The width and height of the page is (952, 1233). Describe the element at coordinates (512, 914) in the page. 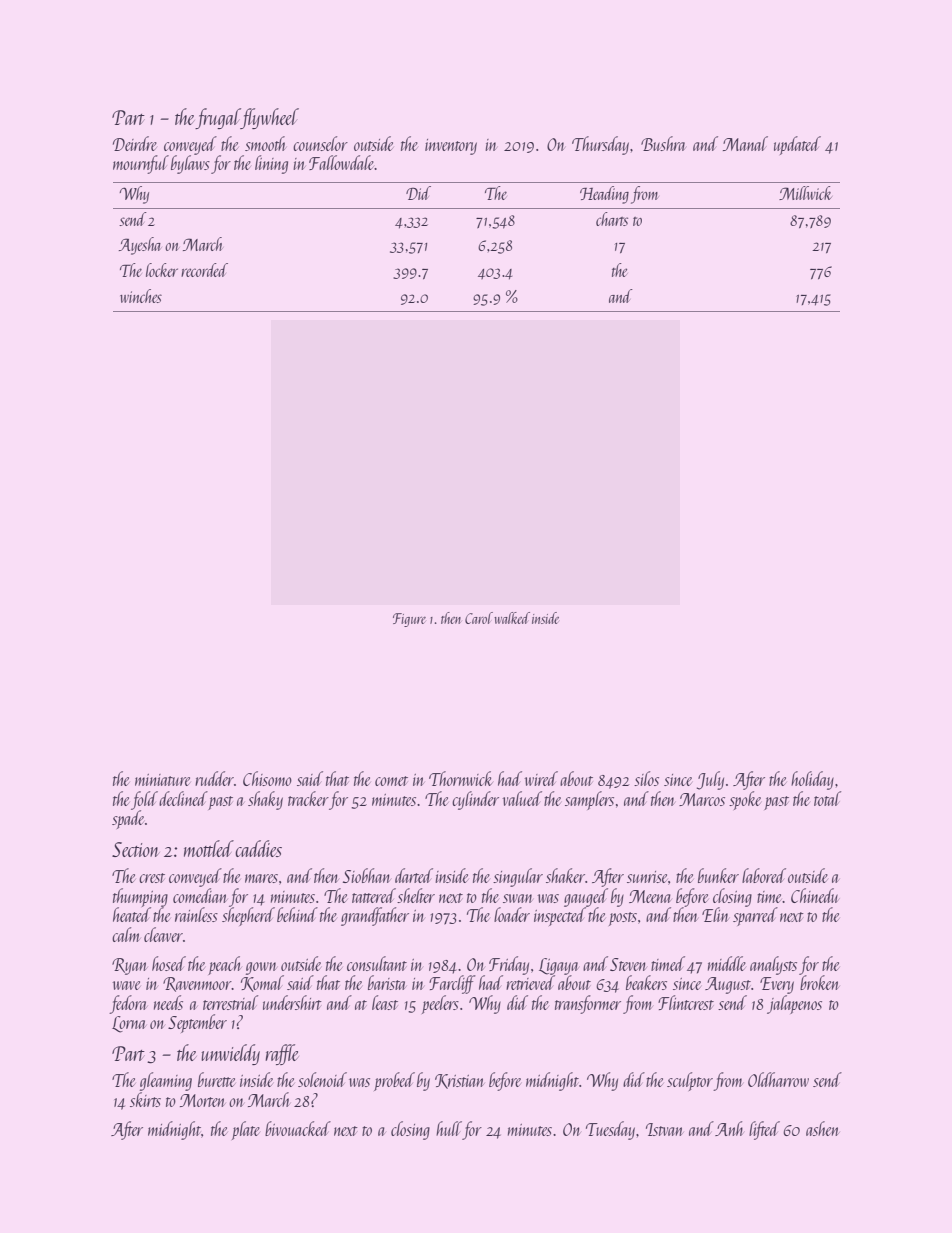

I see `loader` at that location.
